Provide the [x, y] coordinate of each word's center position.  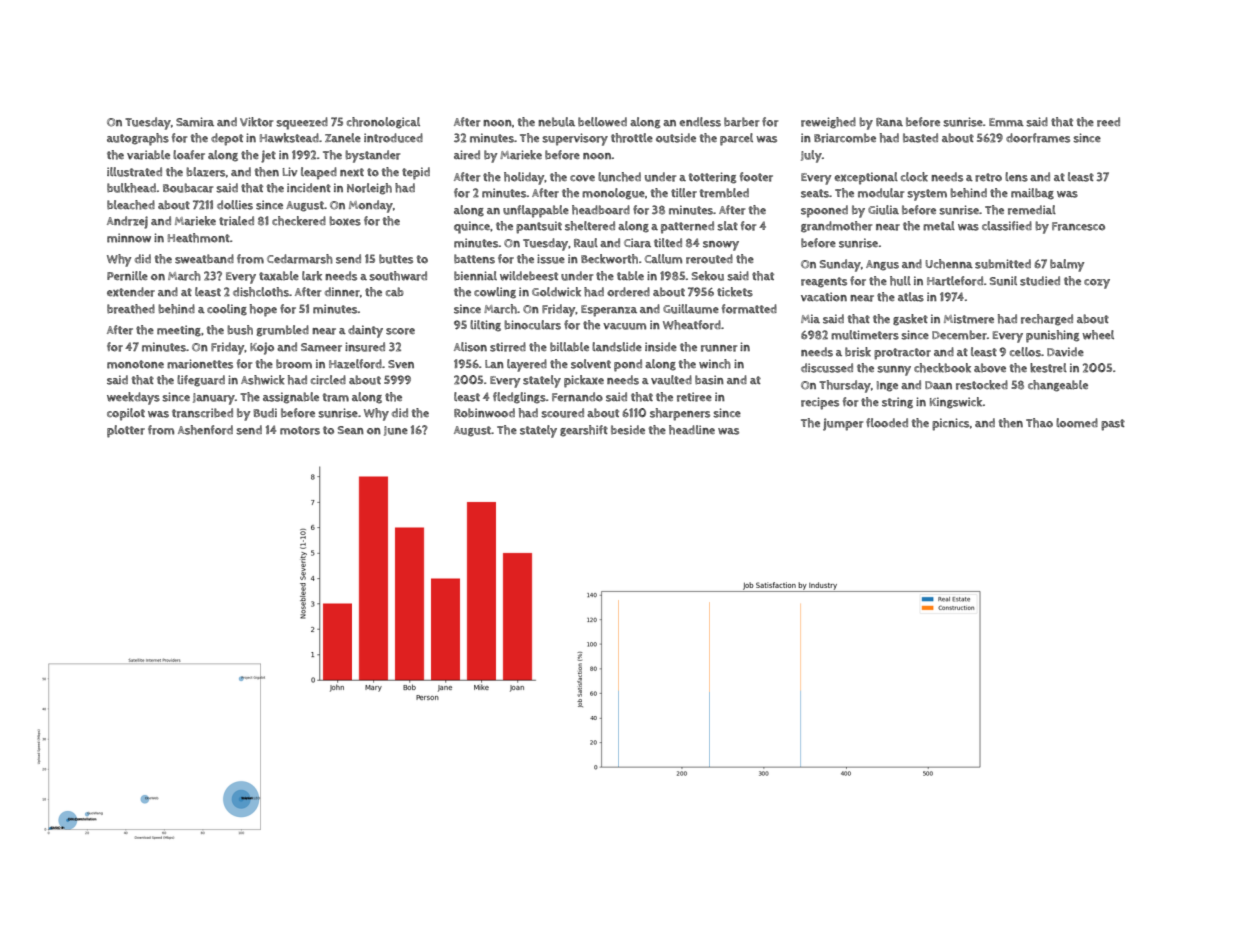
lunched [619, 177]
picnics [950, 424]
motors [300, 430]
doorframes [1038, 138]
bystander [372, 156]
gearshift [584, 431]
